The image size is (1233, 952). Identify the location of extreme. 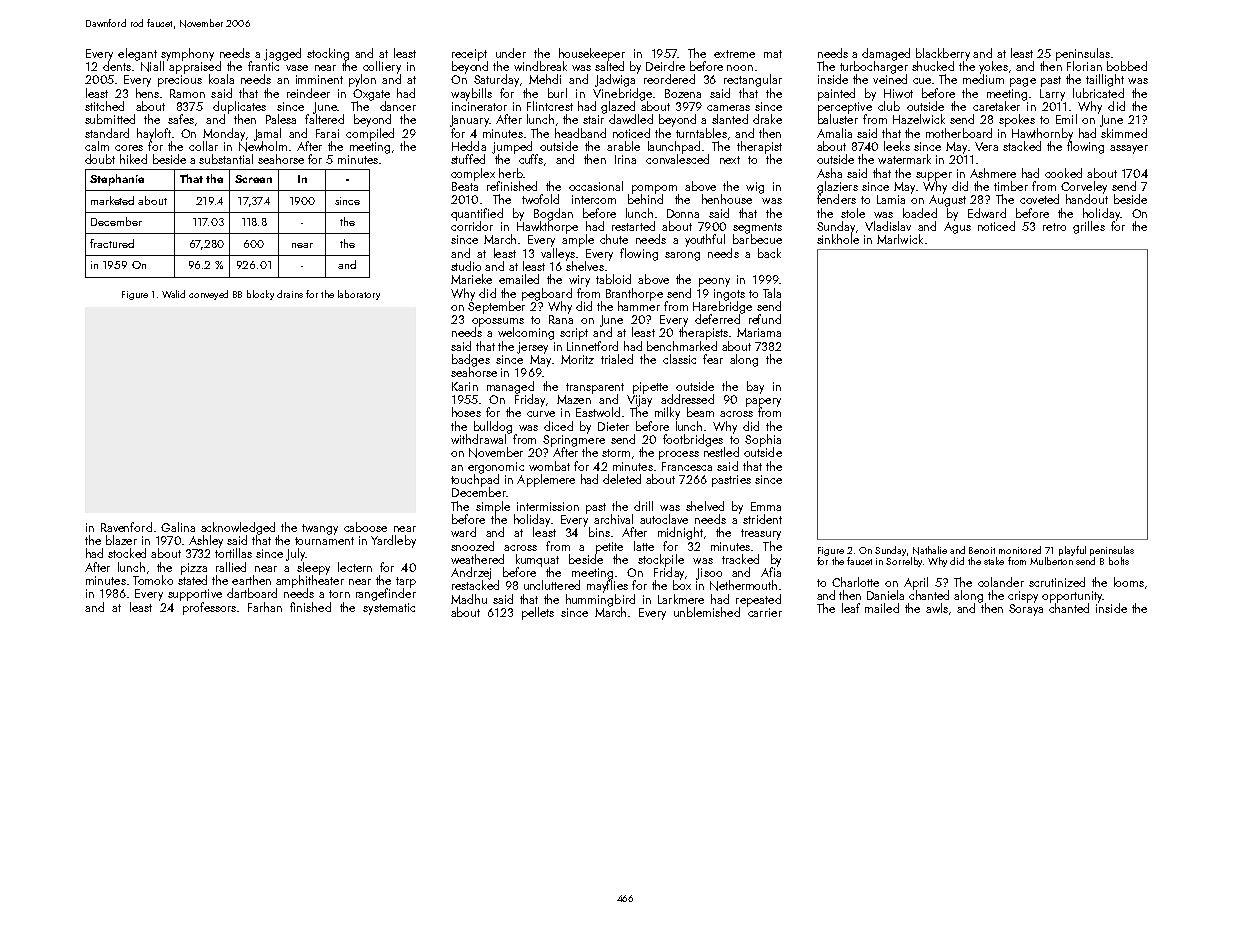
(734, 54).
